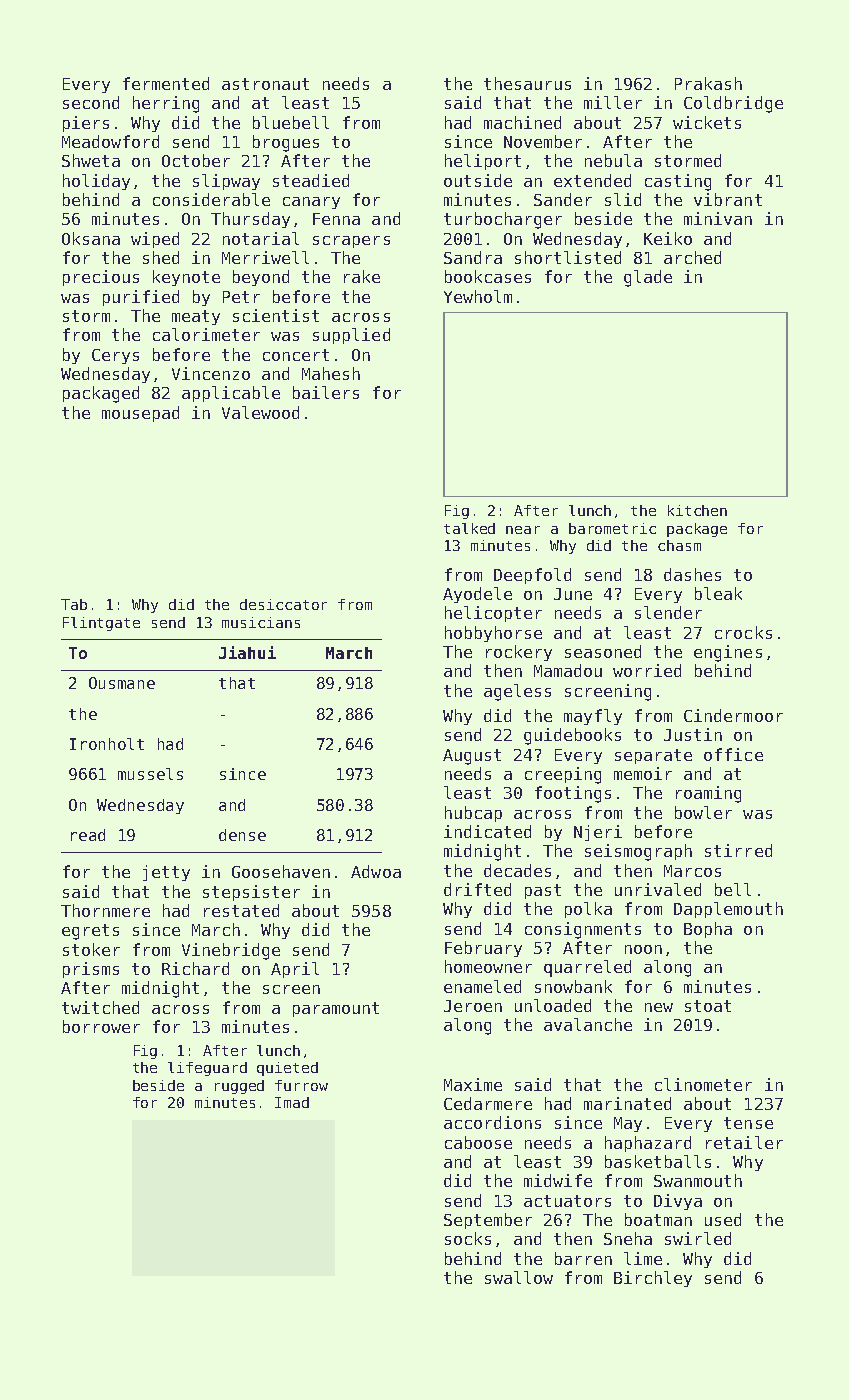  What do you see at coordinates (527, 83) in the image?
I see `thesaurus` at bounding box center [527, 83].
